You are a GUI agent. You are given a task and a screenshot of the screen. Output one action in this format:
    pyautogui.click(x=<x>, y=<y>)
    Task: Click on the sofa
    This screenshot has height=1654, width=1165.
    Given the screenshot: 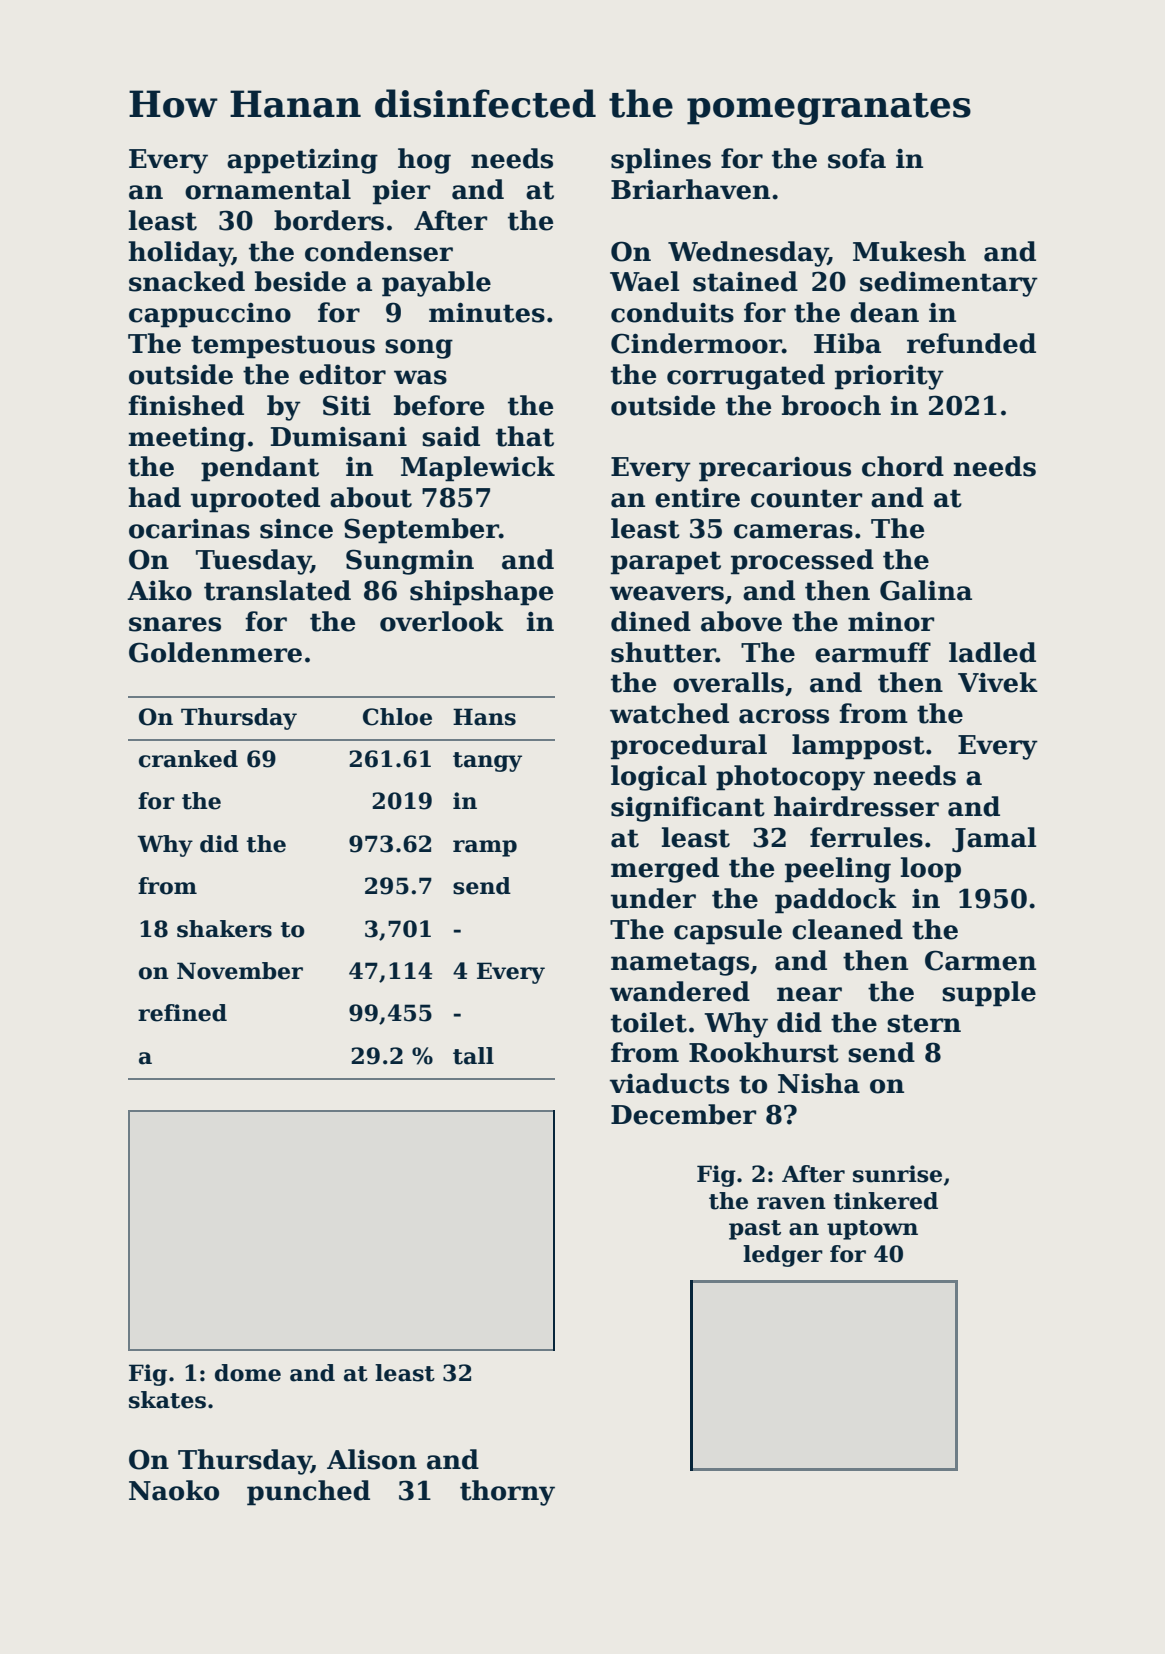 What is the action you would take?
    pyautogui.click(x=857, y=158)
